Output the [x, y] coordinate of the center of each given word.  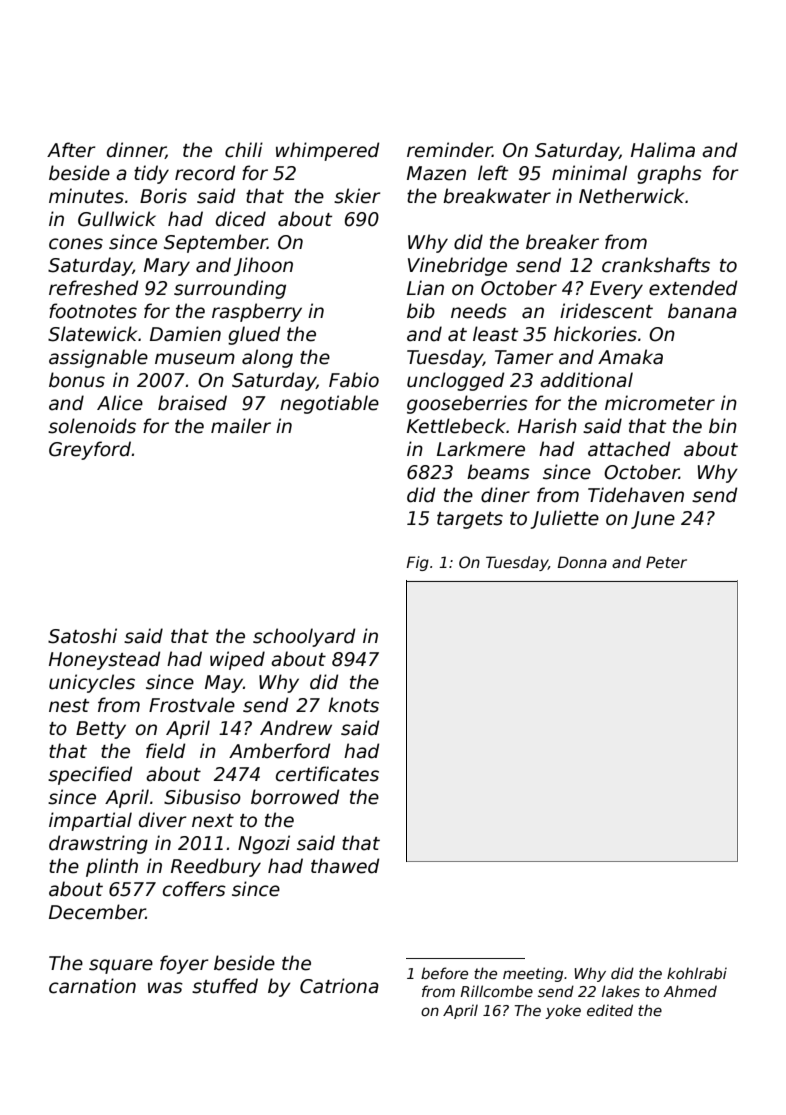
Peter [666, 562]
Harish [547, 426]
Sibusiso [202, 797]
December [97, 912]
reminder [449, 150]
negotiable [329, 404]
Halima [663, 150]
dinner [136, 150]
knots [353, 705]
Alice [120, 403]
